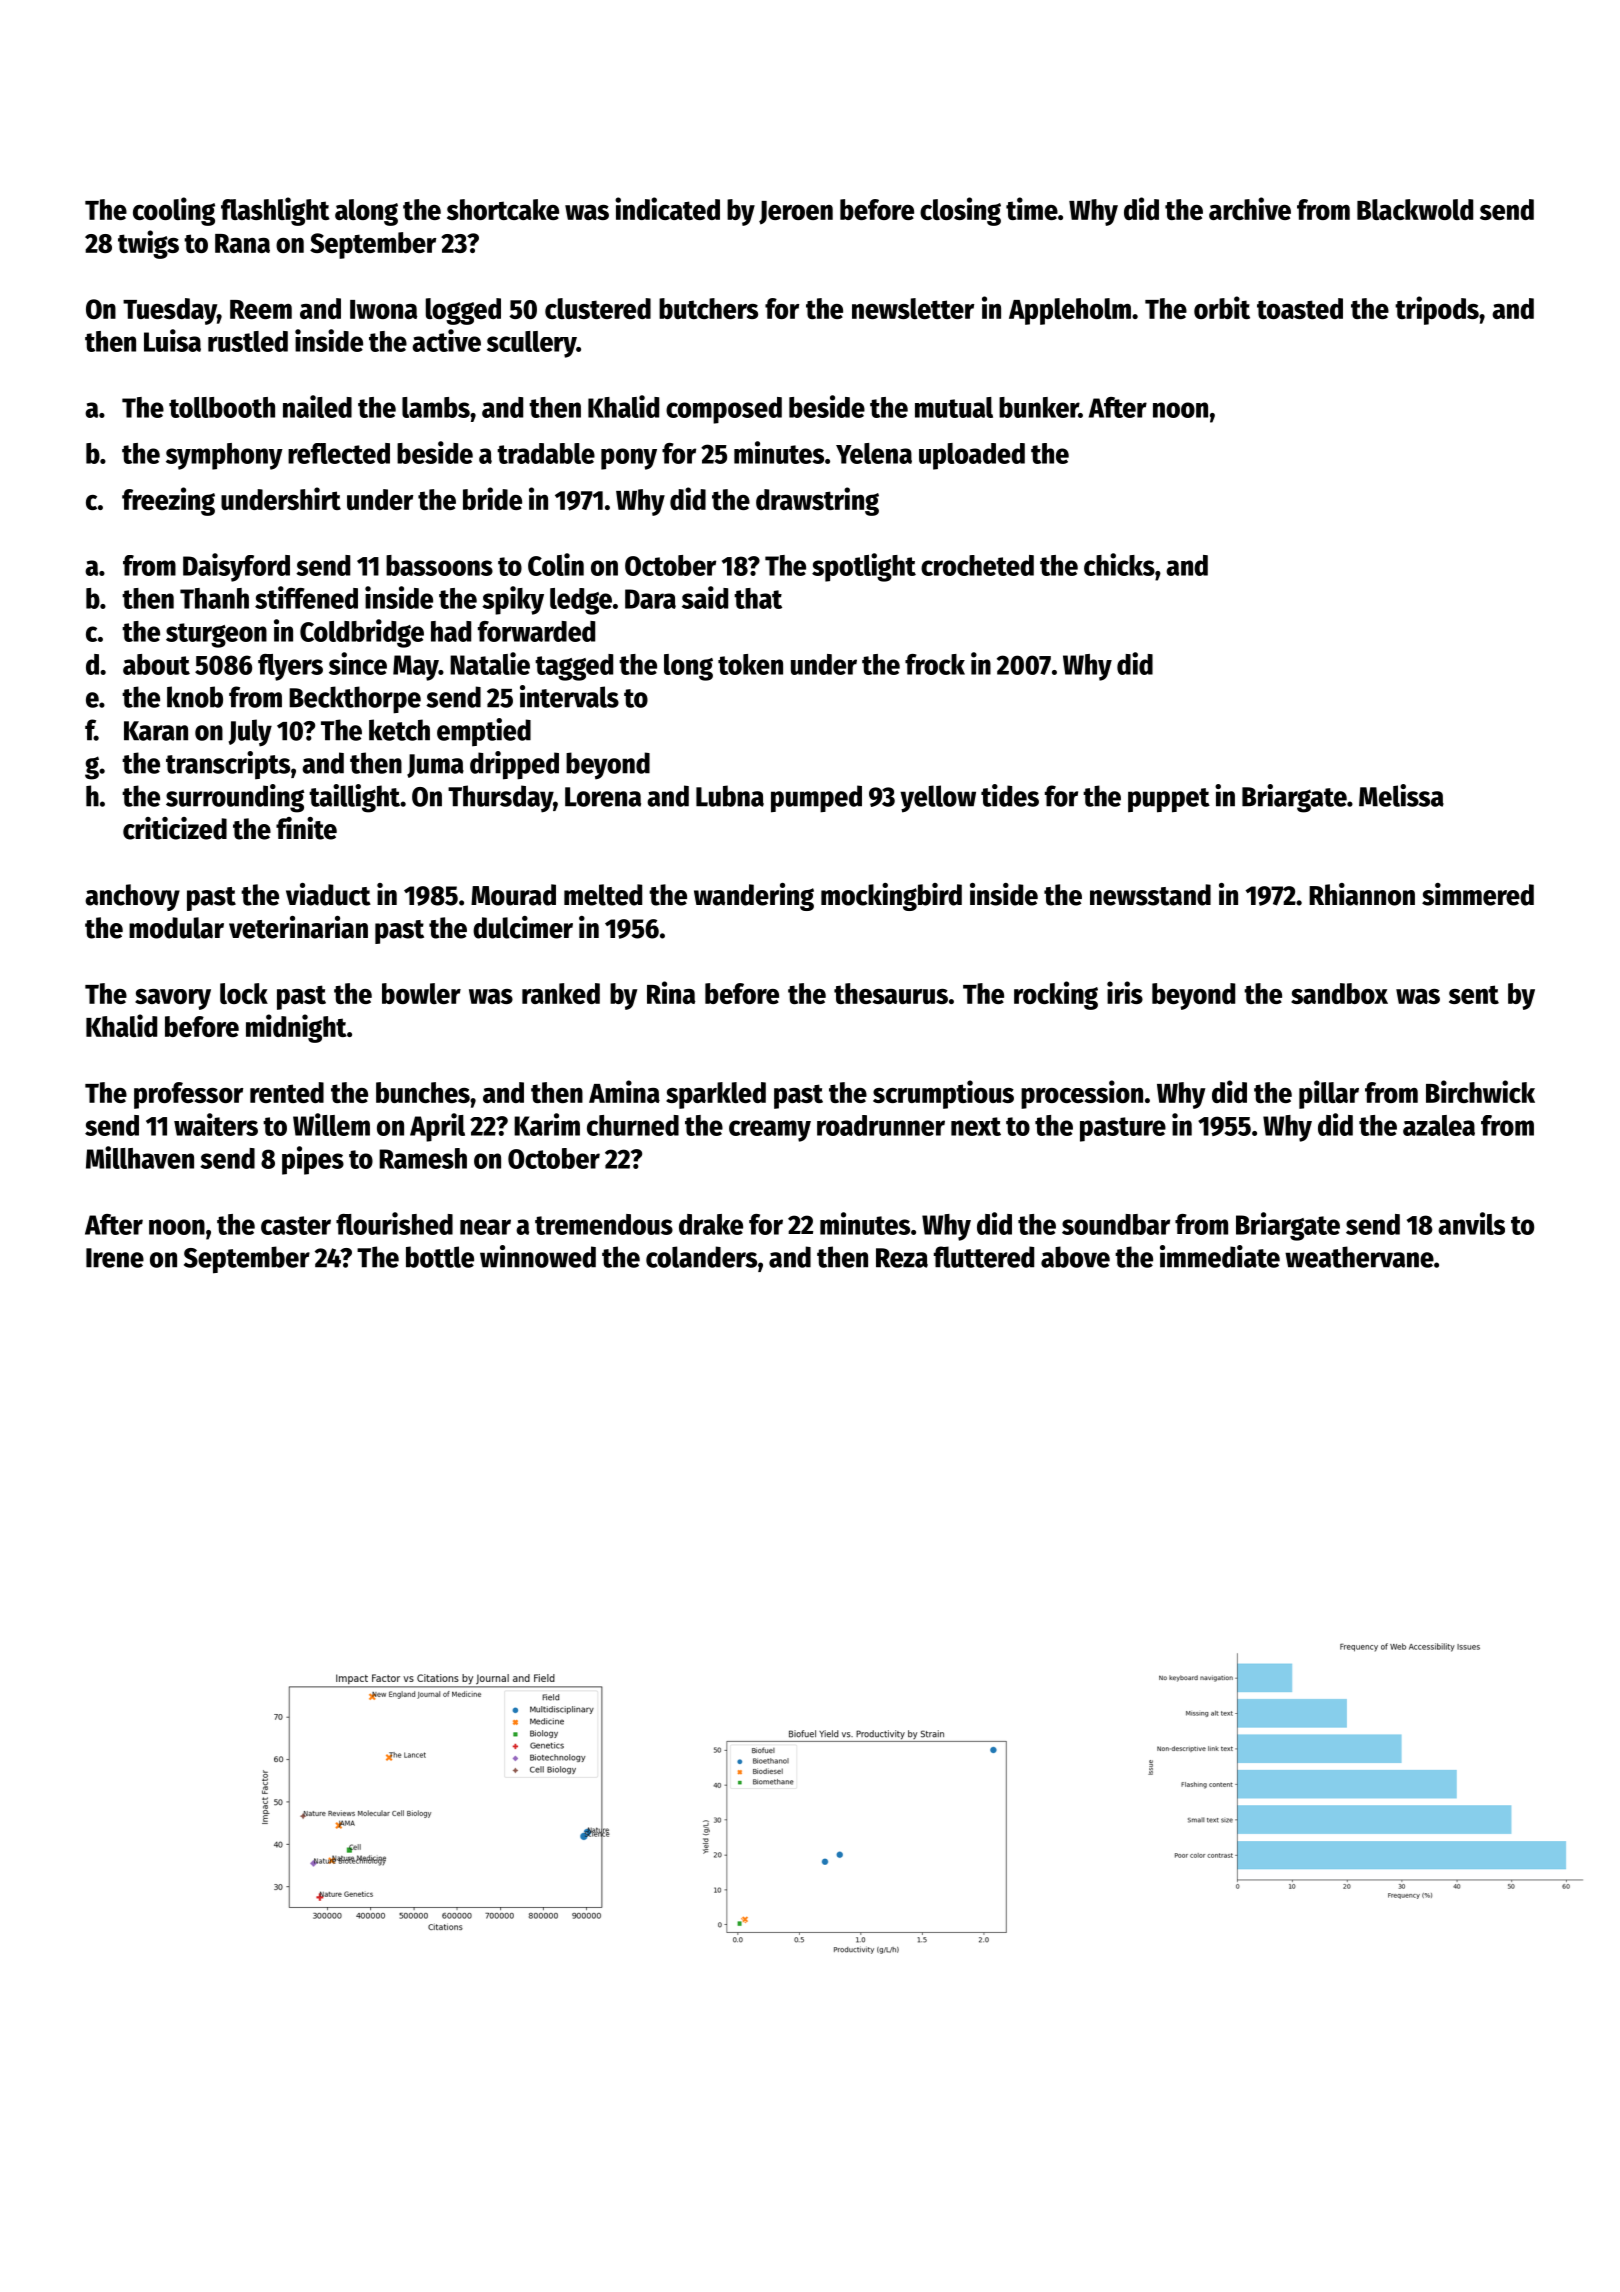 This document has width=1620, height=2292. I want to click on bassoons, so click(439, 565).
